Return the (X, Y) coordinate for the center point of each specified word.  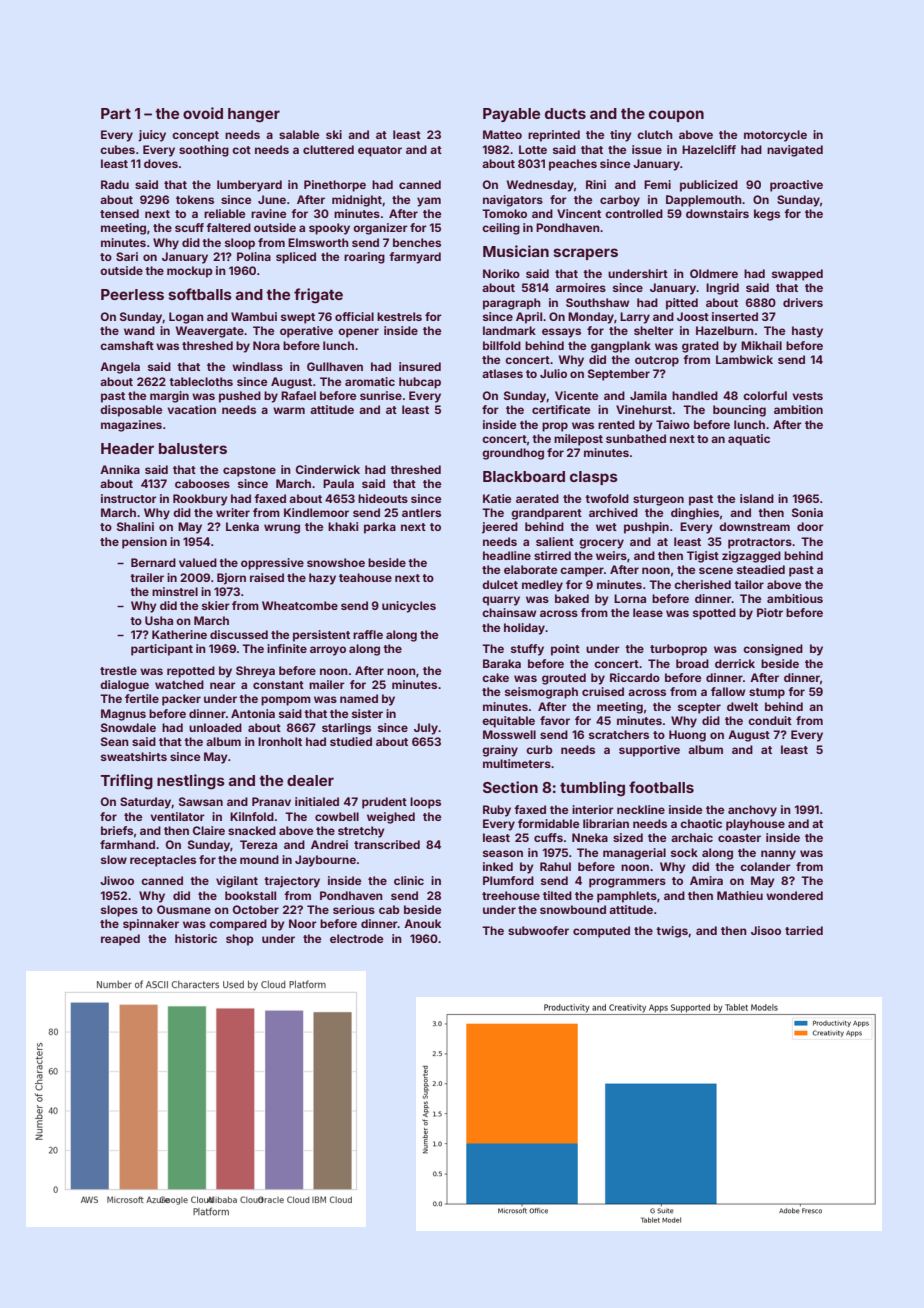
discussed (239, 634)
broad (692, 663)
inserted (735, 316)
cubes (117, 149)
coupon (676, 116)
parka (380, 528)
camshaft (127, 345)
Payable (511, 115)
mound (259, 859)
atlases (502, 373)
